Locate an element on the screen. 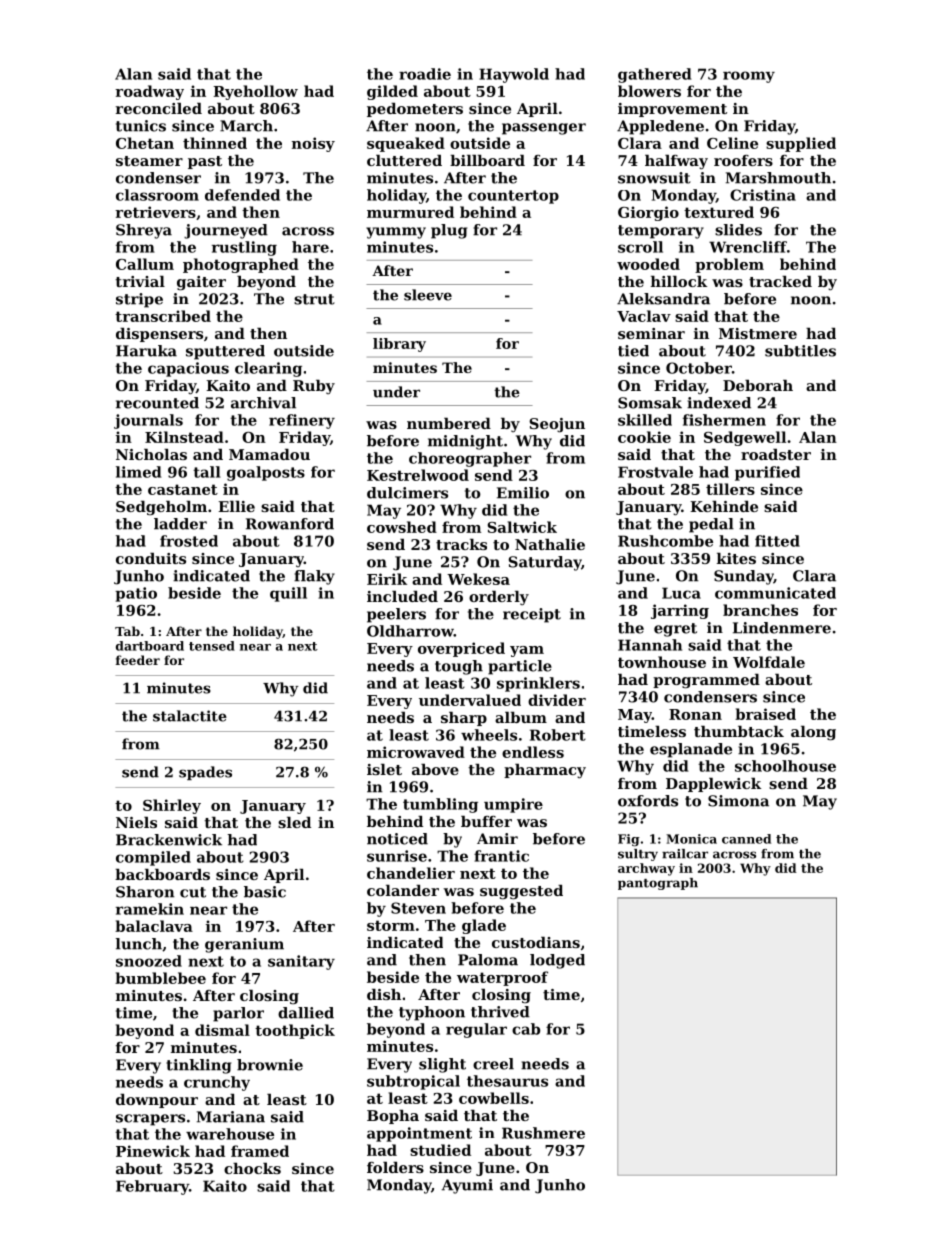 The image size is (952, 1233). Haywold is located at coordinates (514, 75).
